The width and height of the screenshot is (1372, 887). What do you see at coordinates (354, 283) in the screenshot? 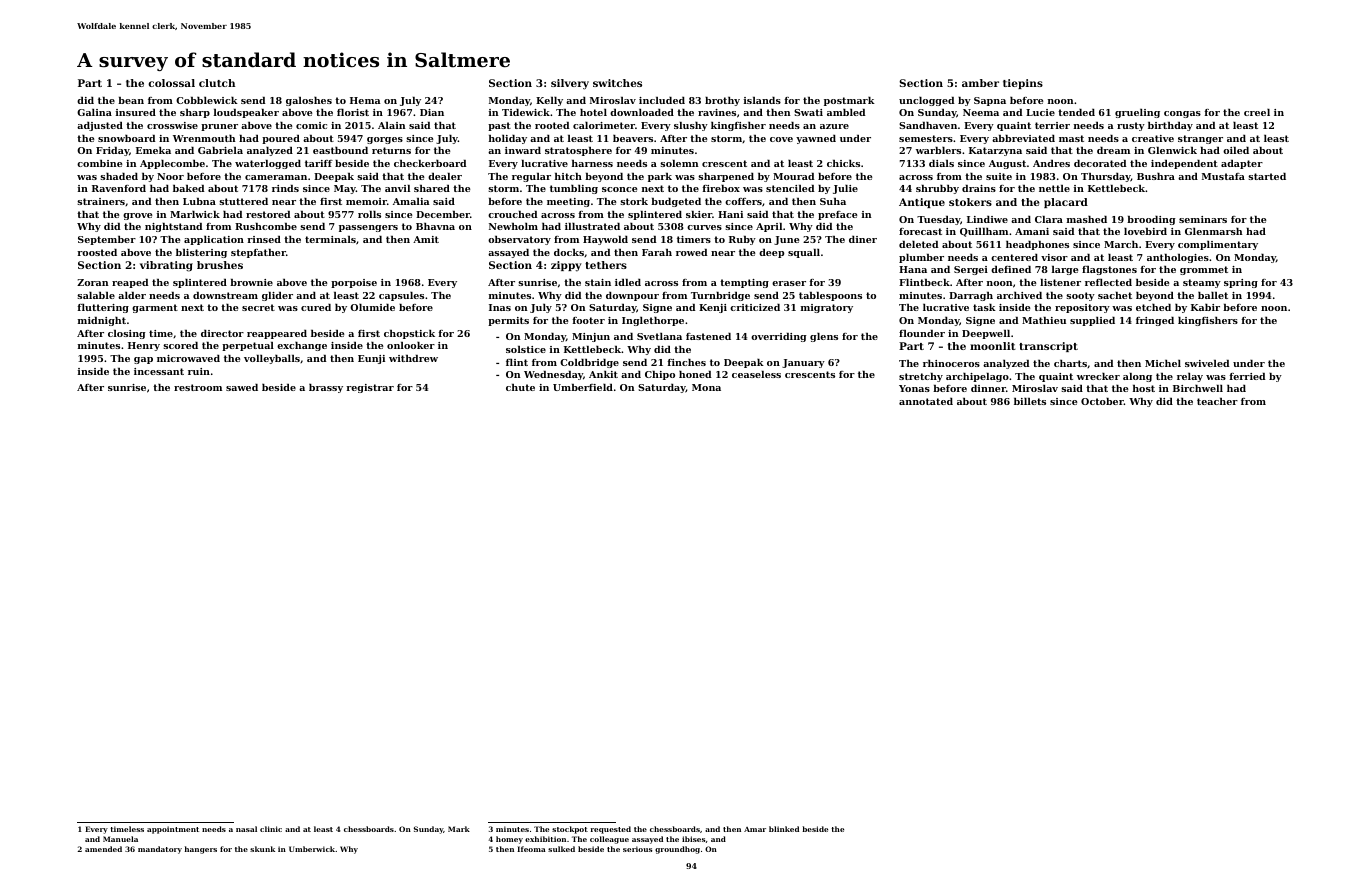
I see `porpoise` at bounding box center [354, 283].
